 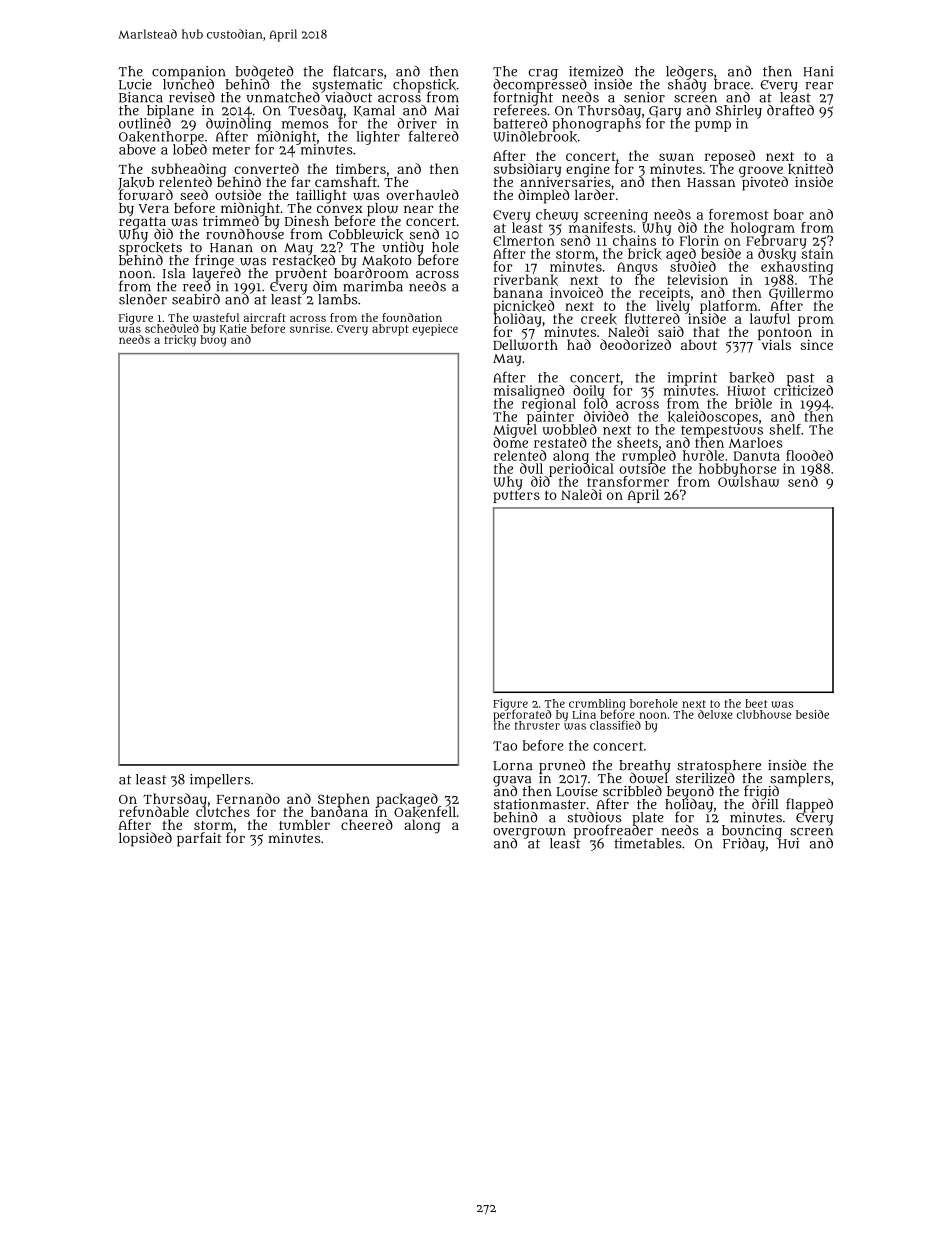 What do you see at coordinates (418, 209) in the screenshot?
I see `near` at bounding box center [418, 209].
